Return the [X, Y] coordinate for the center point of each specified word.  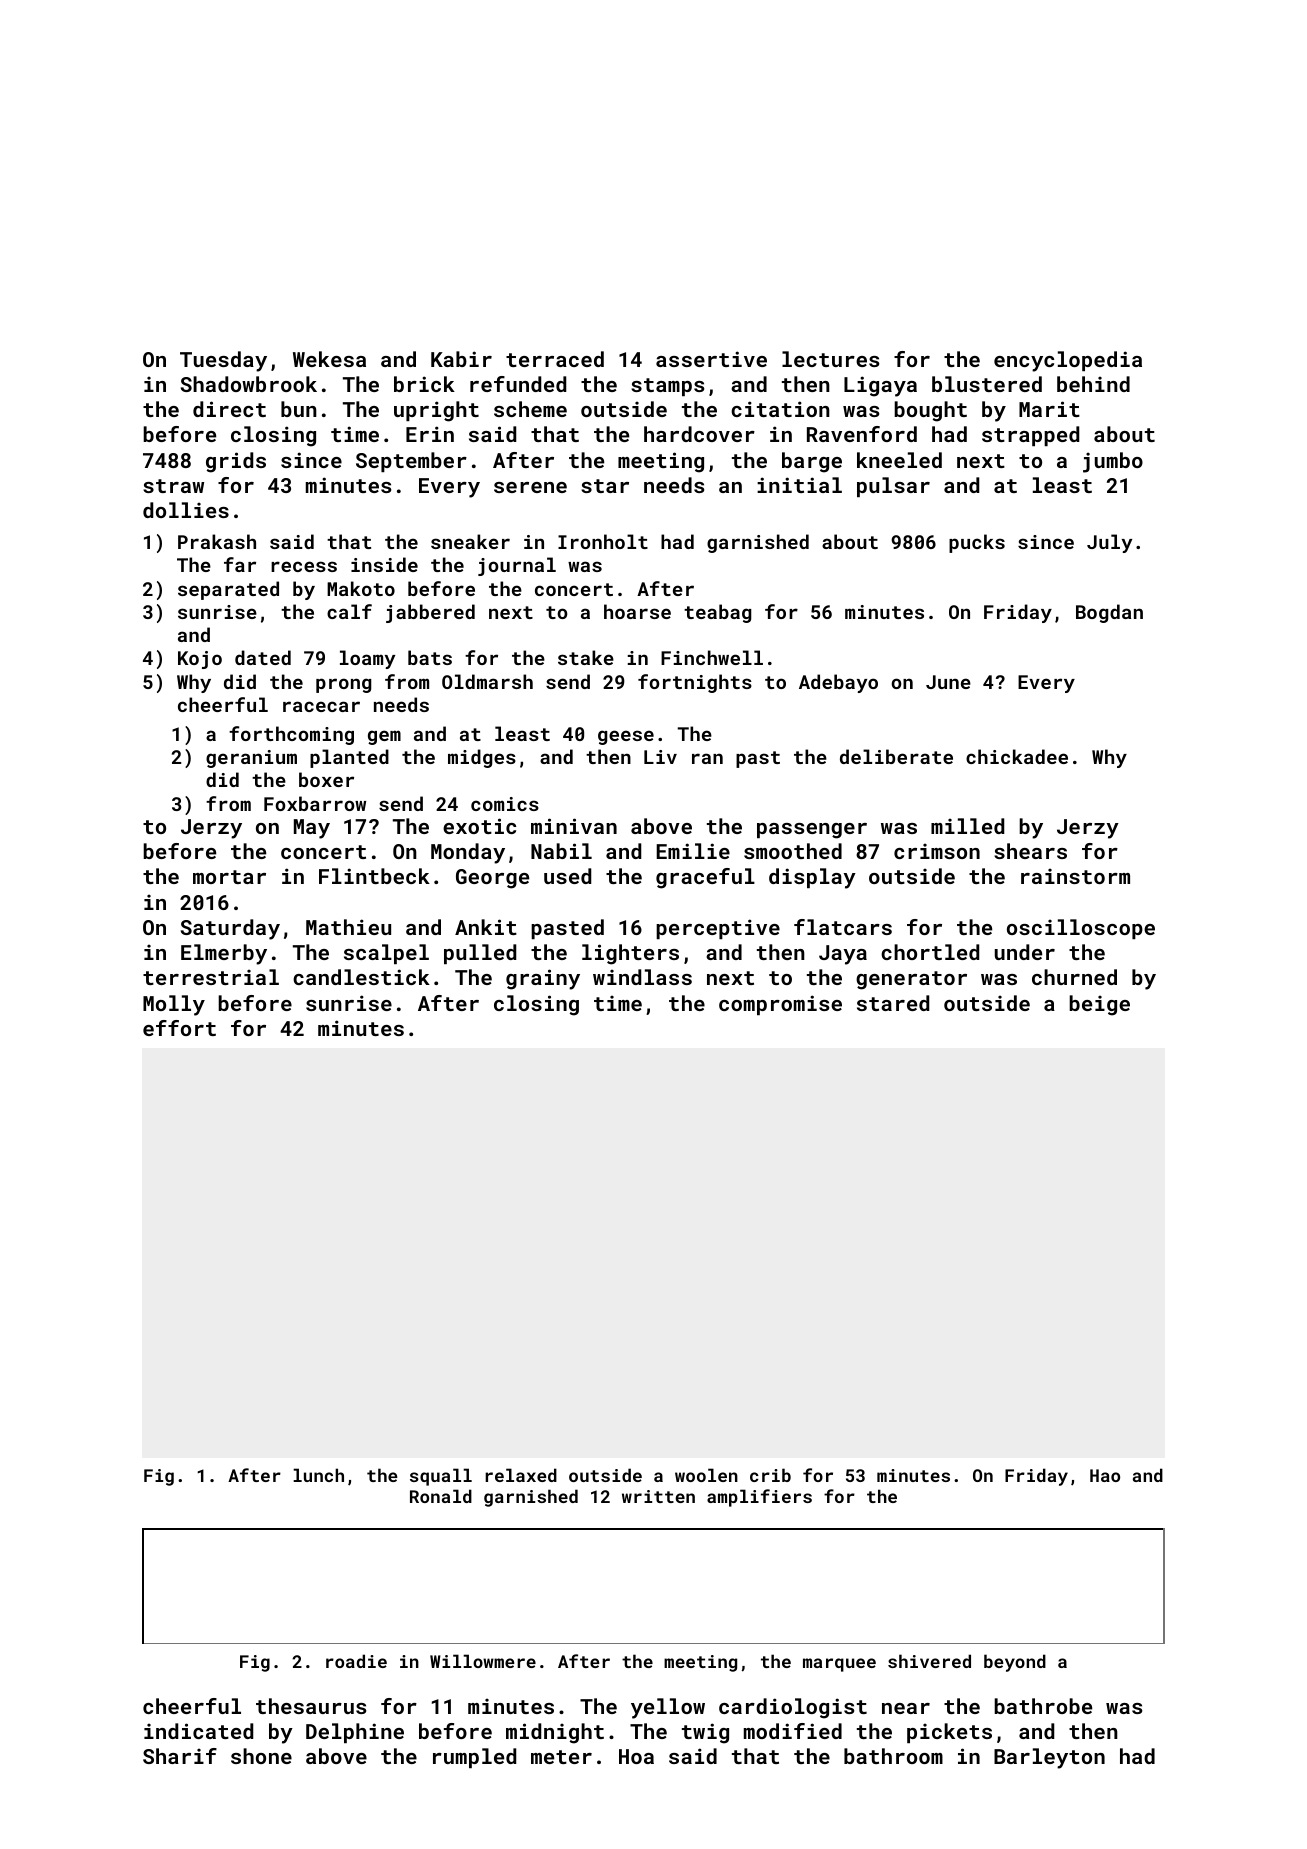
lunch [318, 1475]
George [492, 879]
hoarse [637, 611]
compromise [780, 1005]
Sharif [180, 1756]
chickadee [1017, 756]
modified [793, 1731]
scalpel [386, 954]
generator [911, 980]
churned [1074, 977]
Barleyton [1049, 1758]
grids [236, 462]
